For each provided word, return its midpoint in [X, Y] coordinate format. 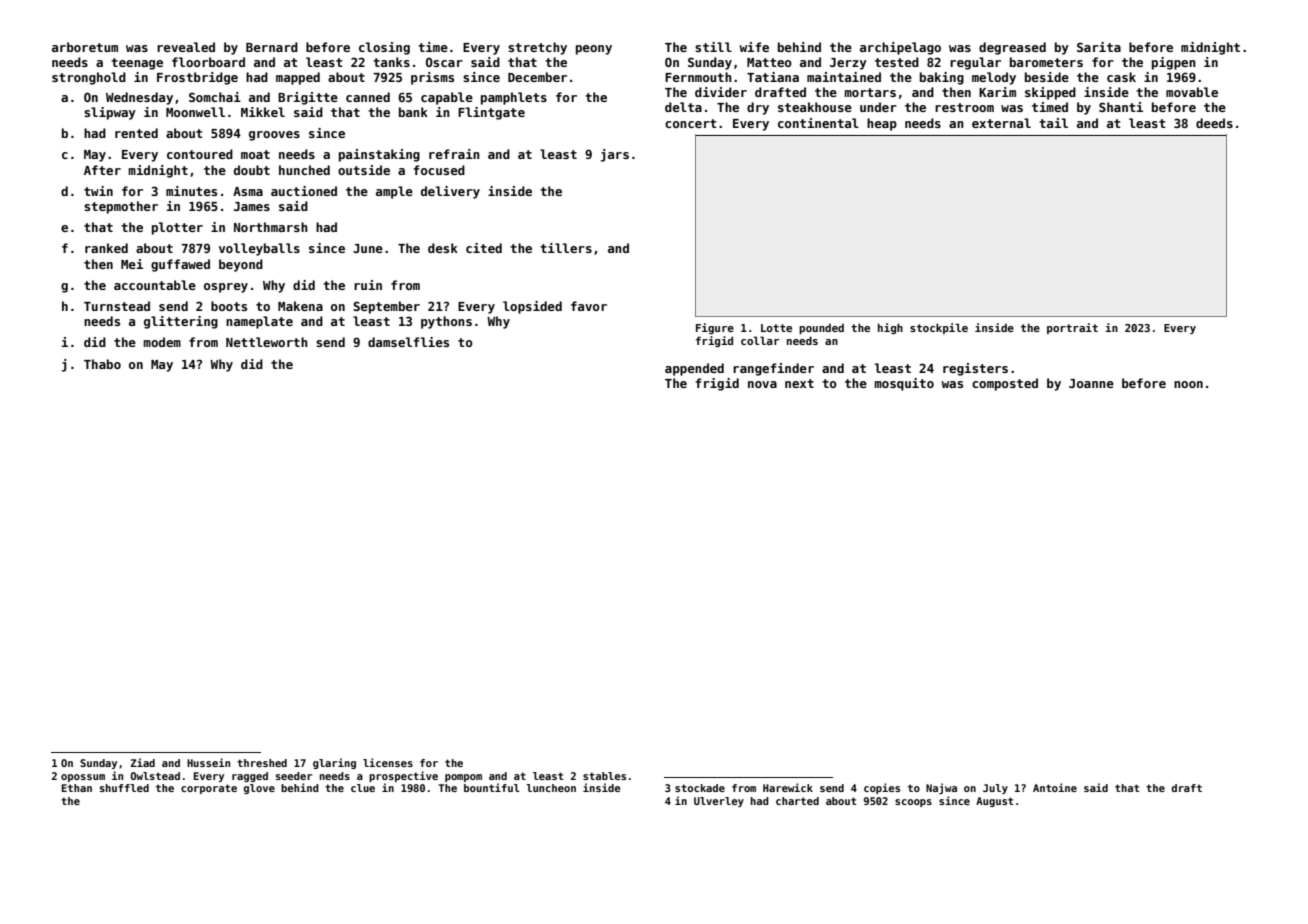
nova [762, 384]
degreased [1012, 48]
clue [363, 788]
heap [882, 124]
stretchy [537, 48]
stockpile [939, 328]
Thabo [102, 364]
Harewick [788, 787]
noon [1188, 384]
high [890, 328]
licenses [388, 762]
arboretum [85, 47]
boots [229, 306]
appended [694, 369]
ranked [106, 248]
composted [1005, 384]
